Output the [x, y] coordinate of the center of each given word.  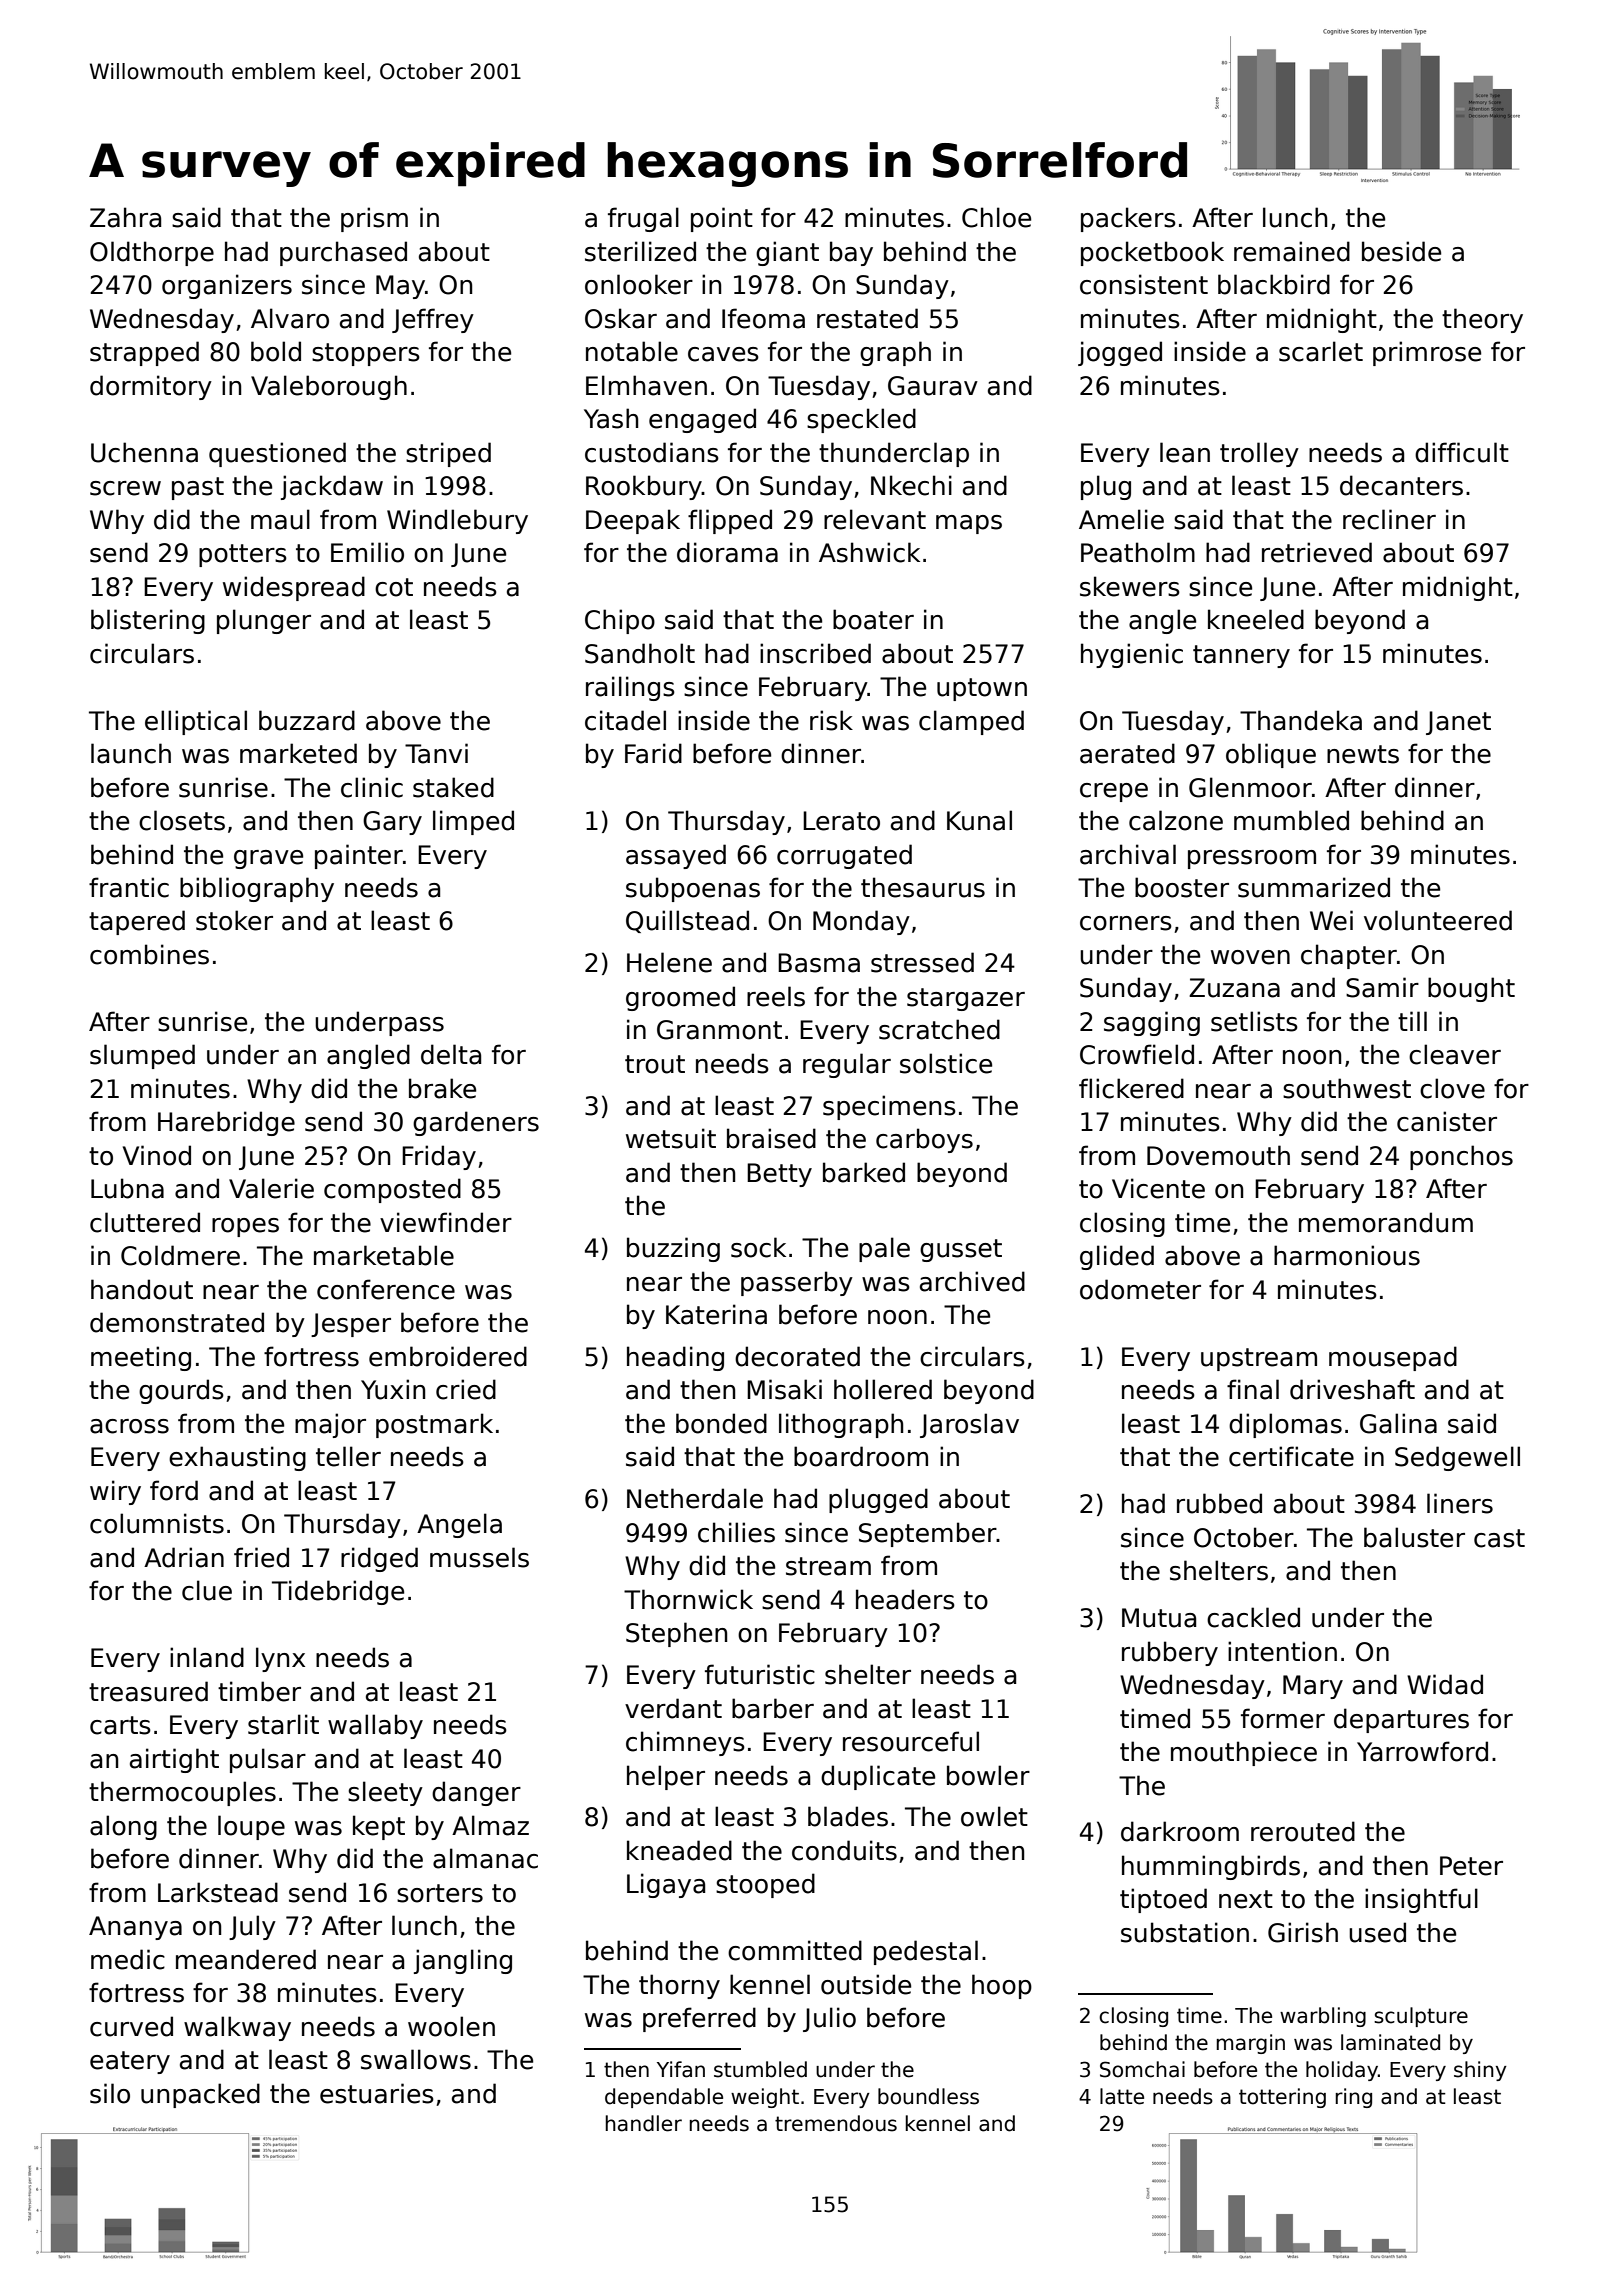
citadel [625, 720]
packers [1128, 219]
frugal [643, 219]
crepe [1114, 792]
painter [359, 856]
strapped [144, 353]
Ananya [135, 1928]
